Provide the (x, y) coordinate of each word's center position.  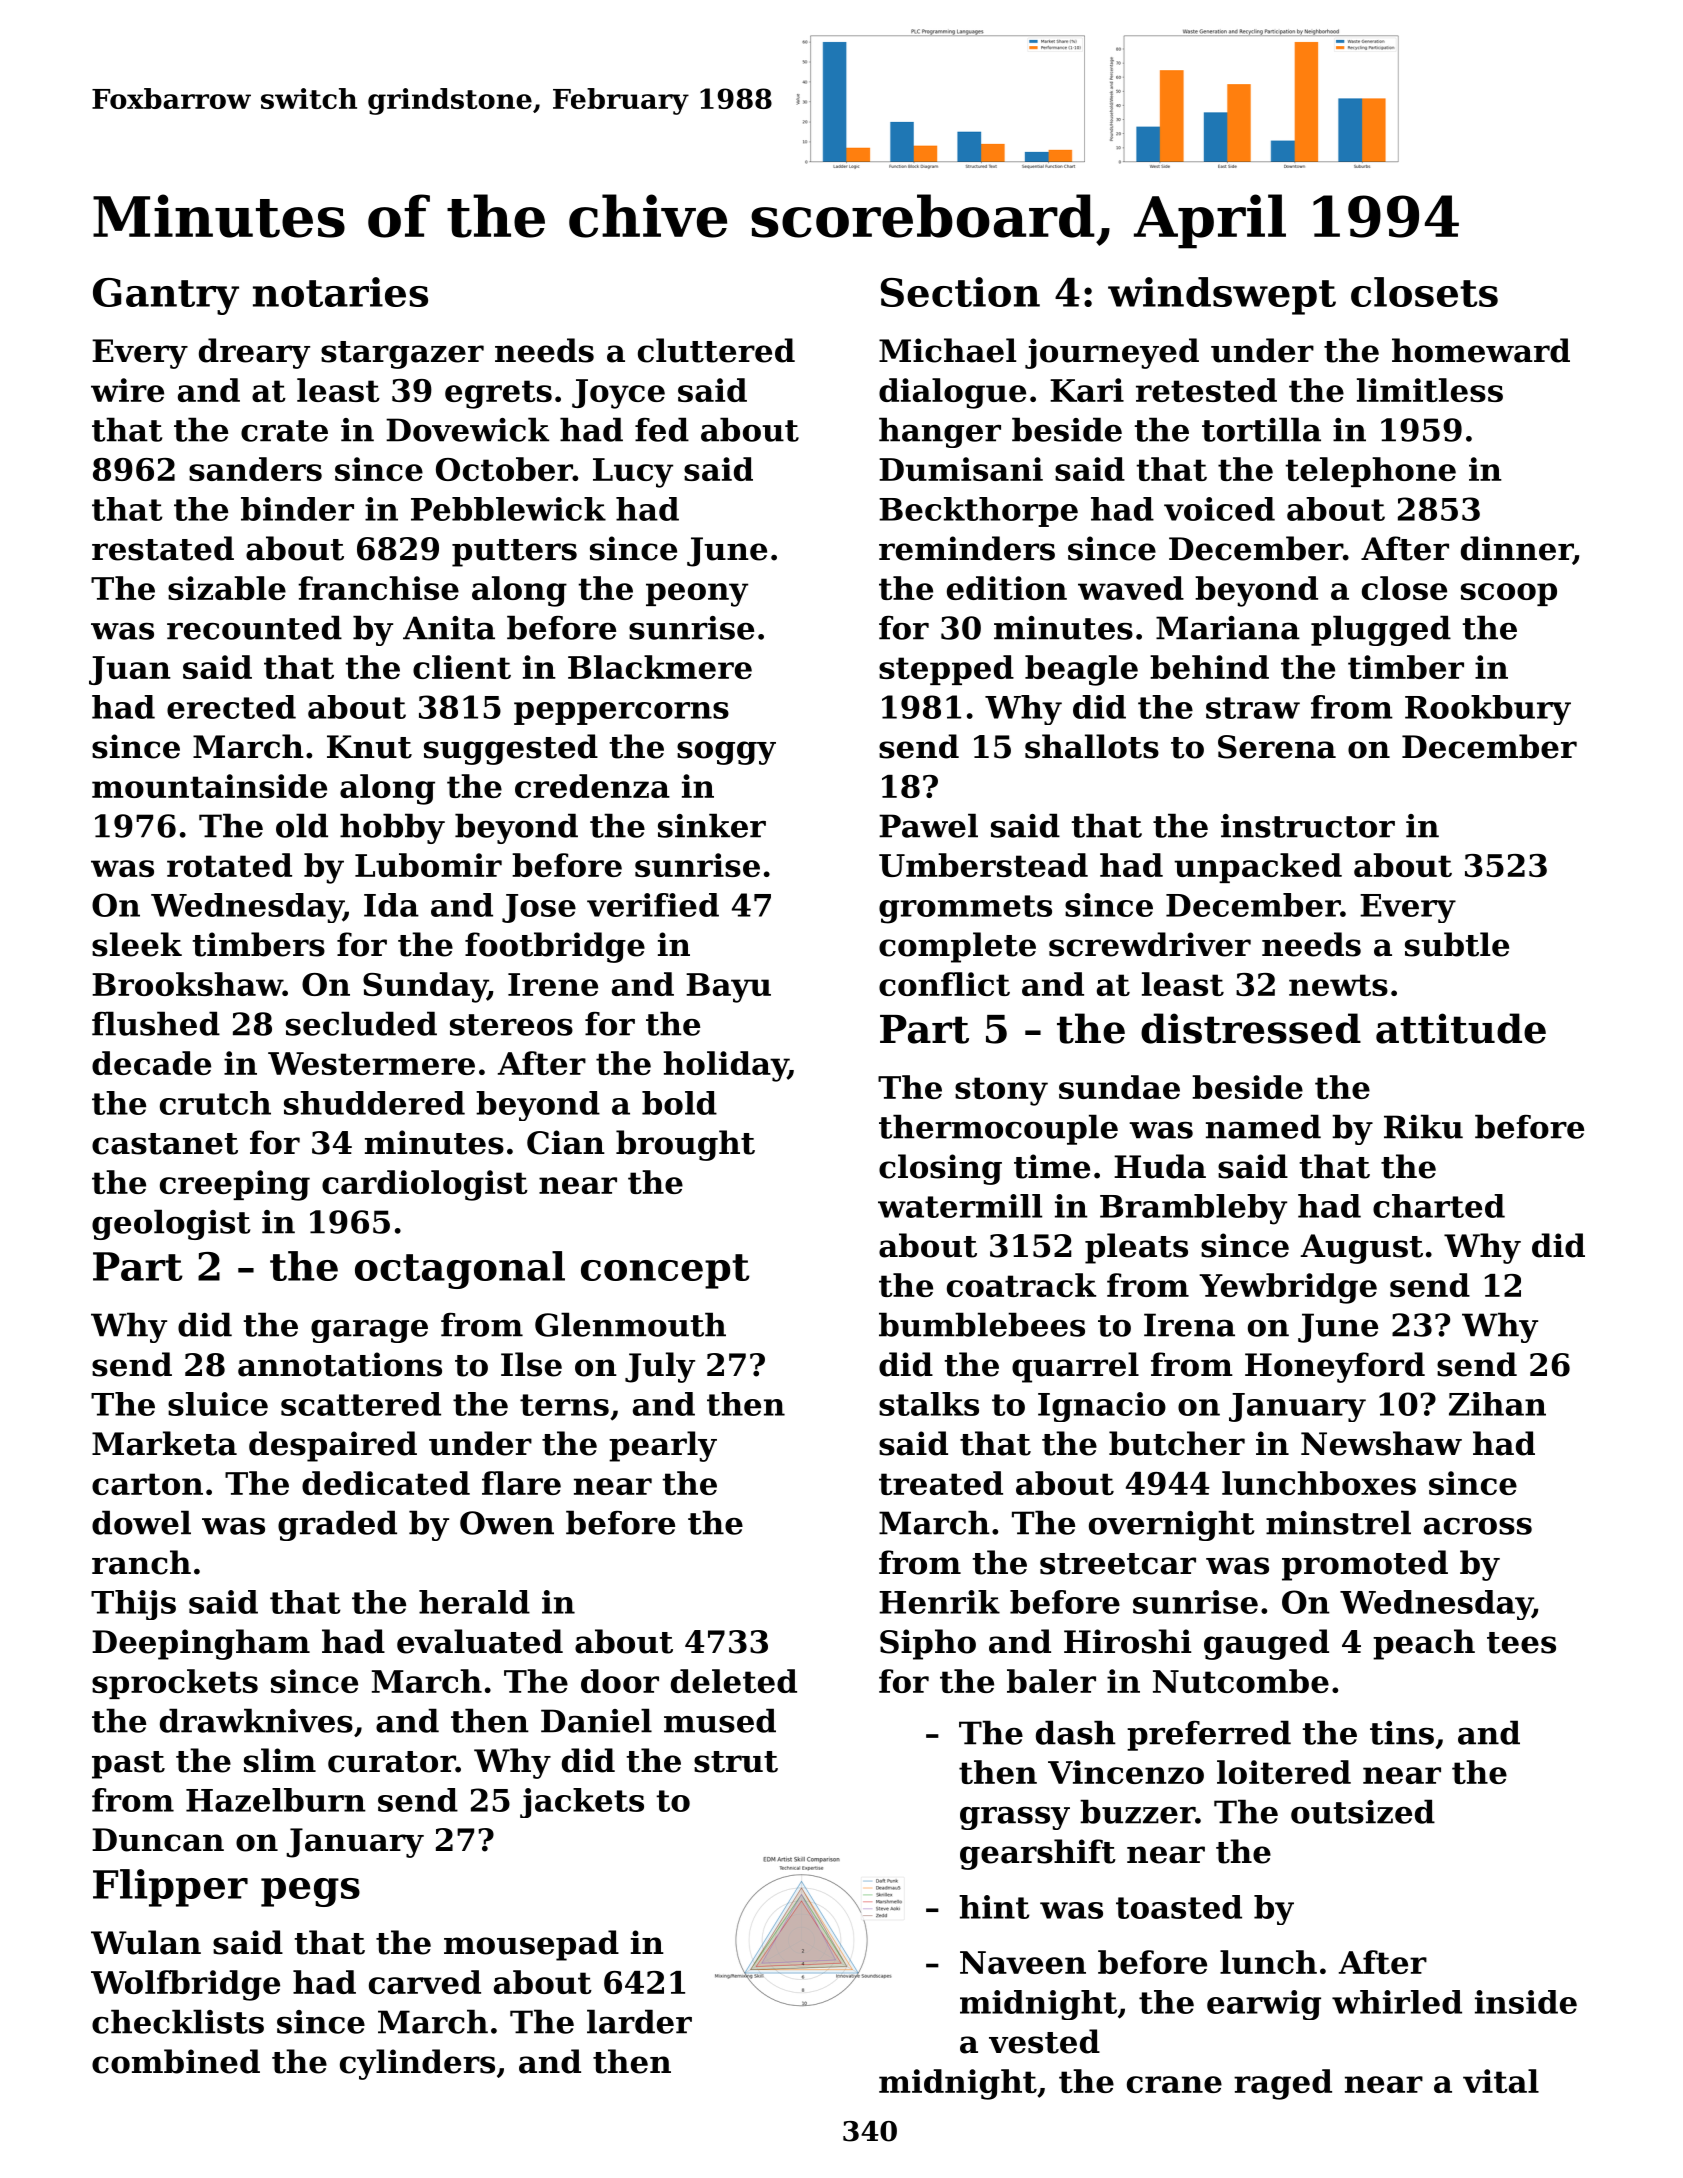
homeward (1481, 350)
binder (297, 509)
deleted (734, 1681)
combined (176, 2061)
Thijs (133, 1605)
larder (639, 2021)
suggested (511, 749)
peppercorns (621, 713)
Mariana (1228, 628)
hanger (940, 432)
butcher (1177, 1443)
